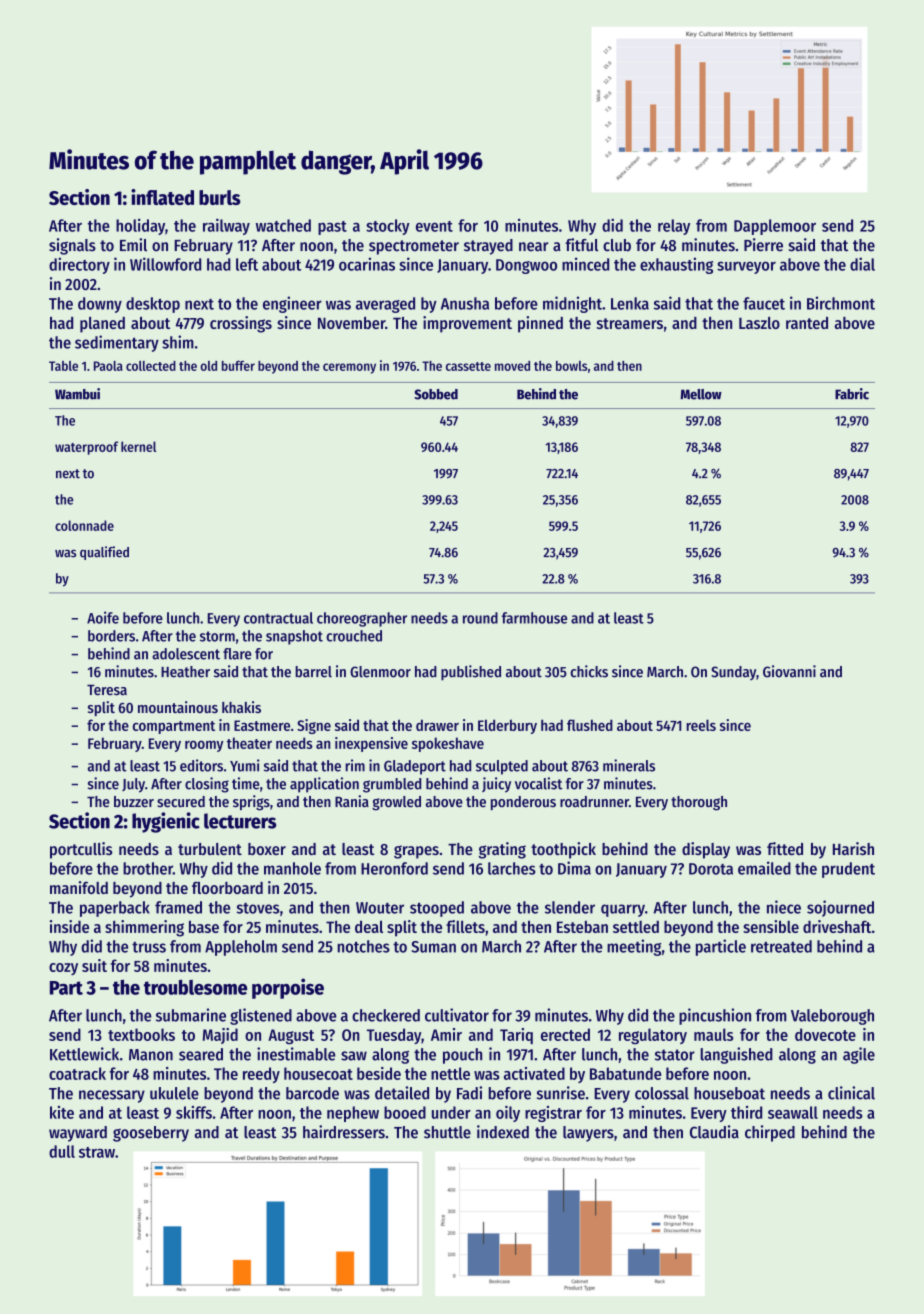 The image size is (924, 1314). Describe the element at coordinates (674, 227) in the screenshot. I see `relay` at that location.
